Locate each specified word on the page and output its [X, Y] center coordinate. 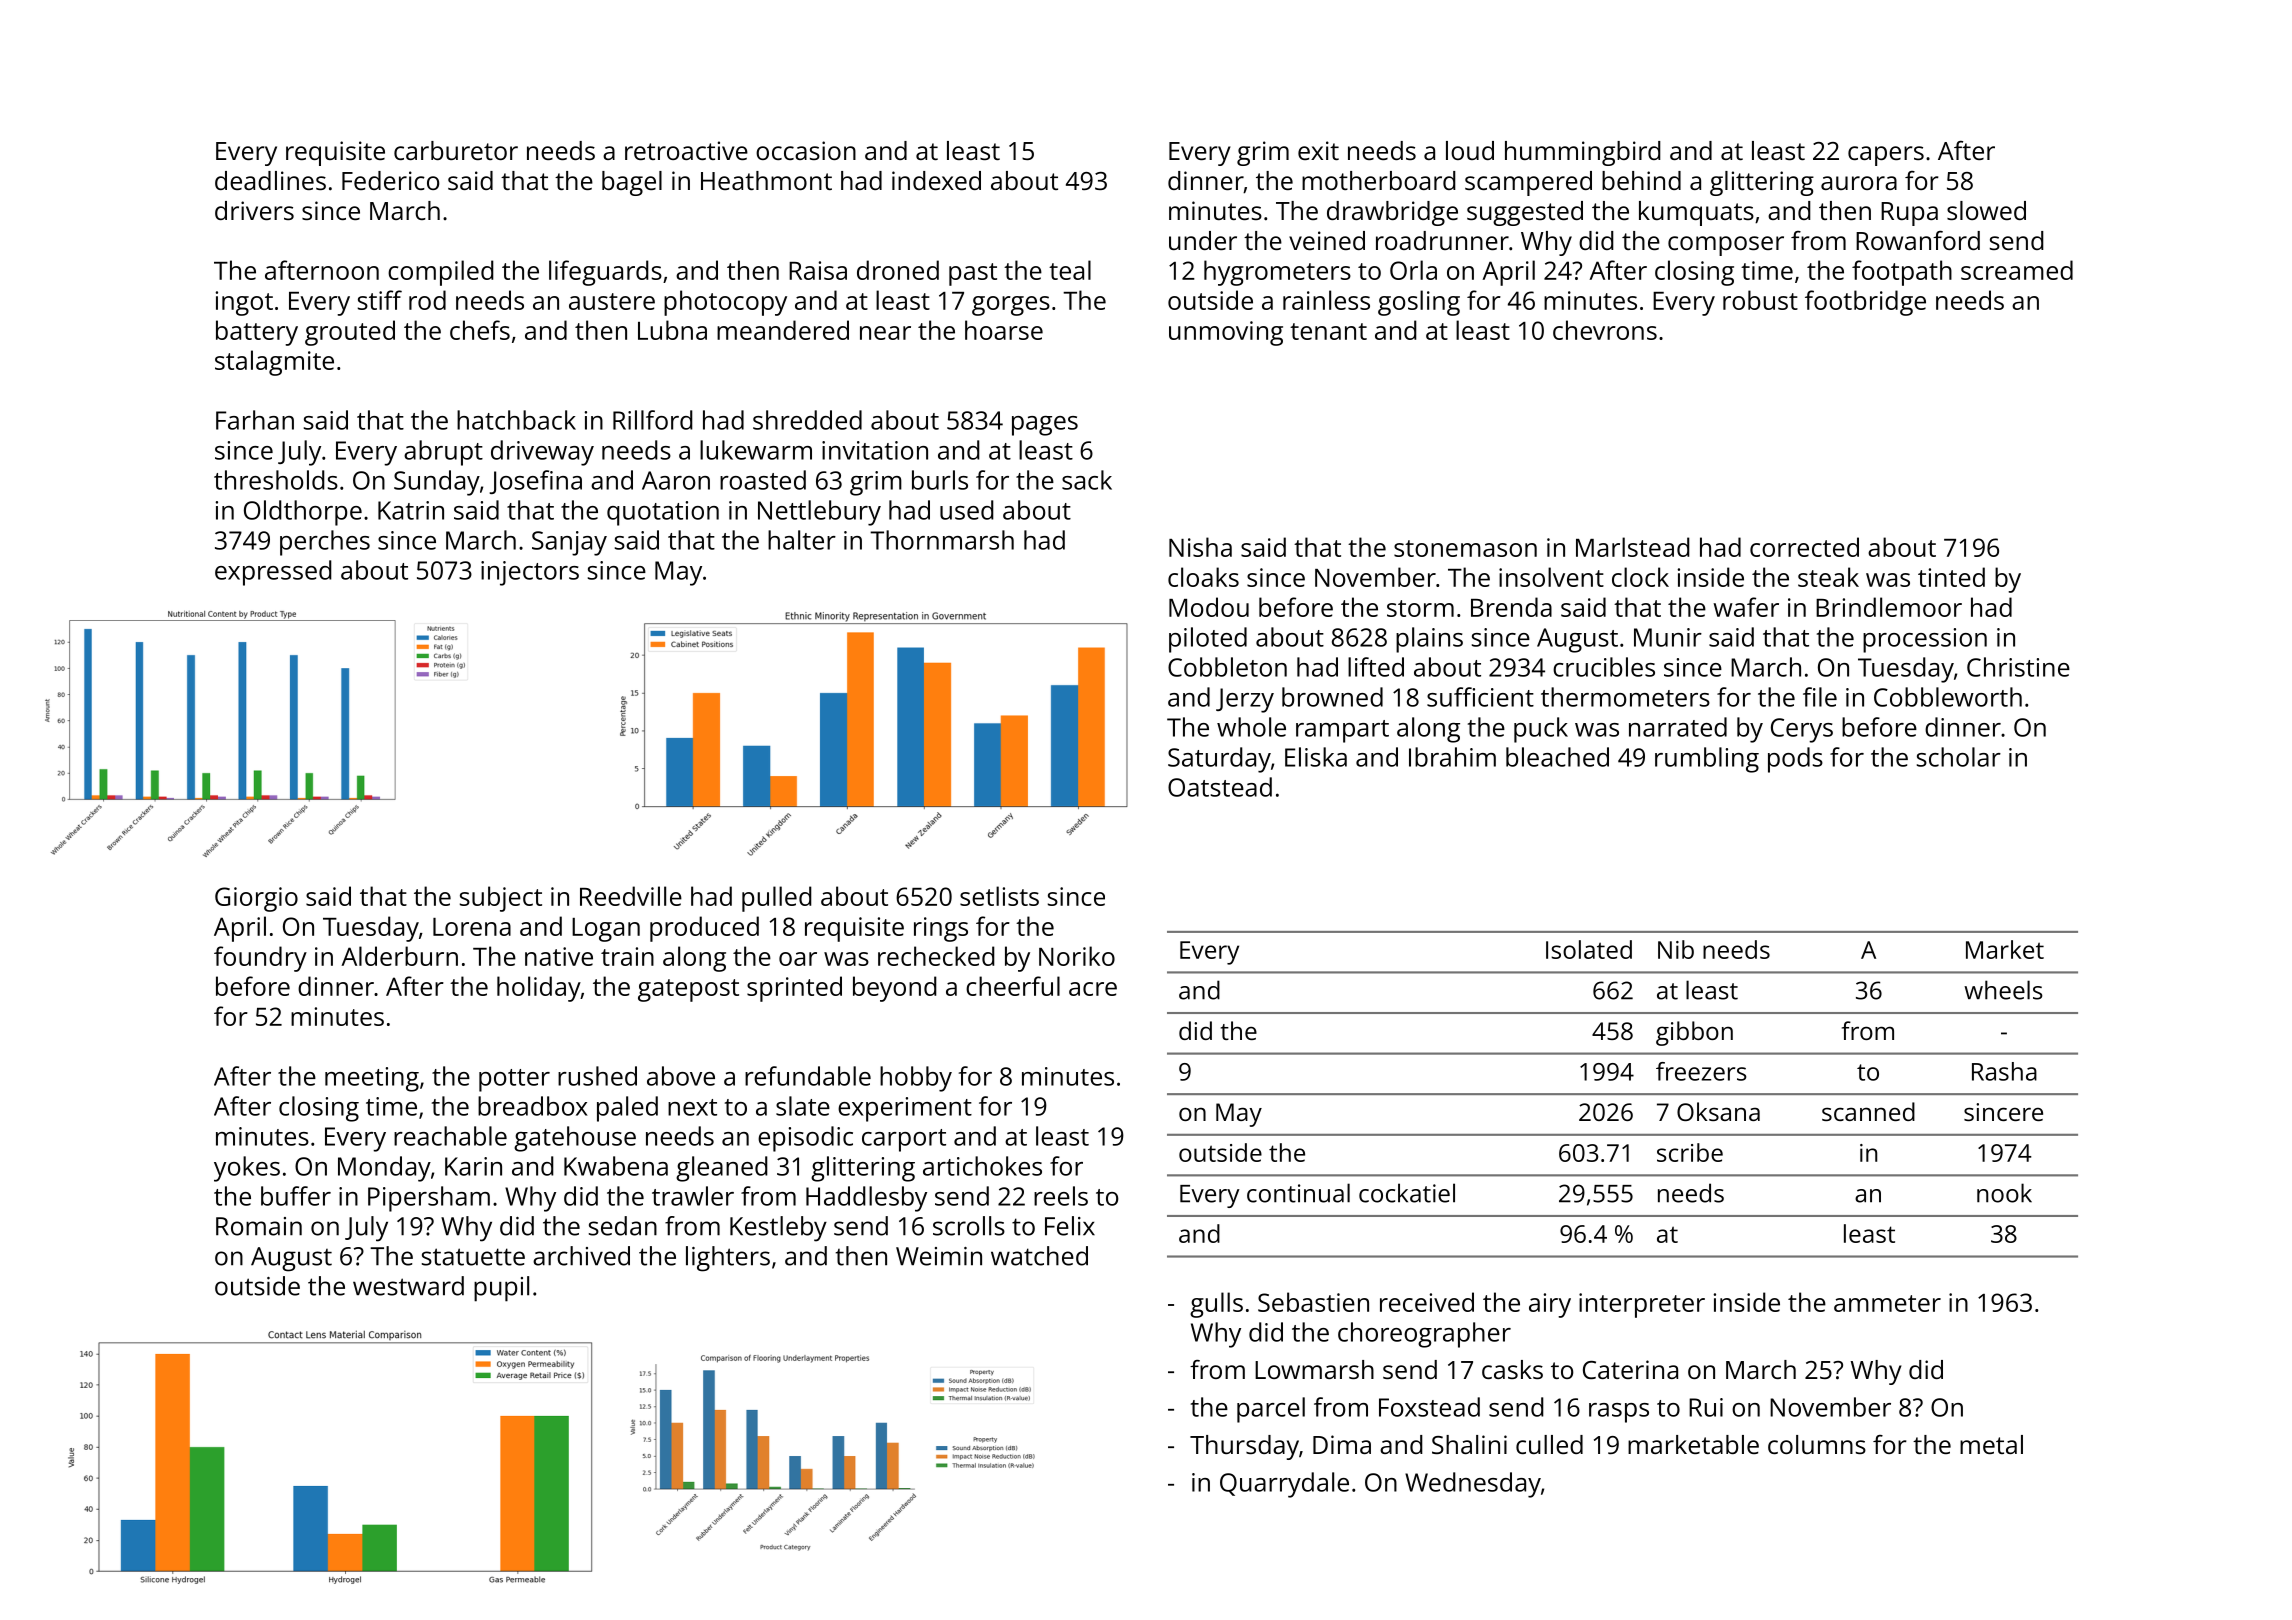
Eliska [1316, 757]
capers [1886, 156]
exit [1318, 150]
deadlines [270, 180]
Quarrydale [1284, 1485]
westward [408, 1286]
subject [501, 899]
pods [1795, 760]
